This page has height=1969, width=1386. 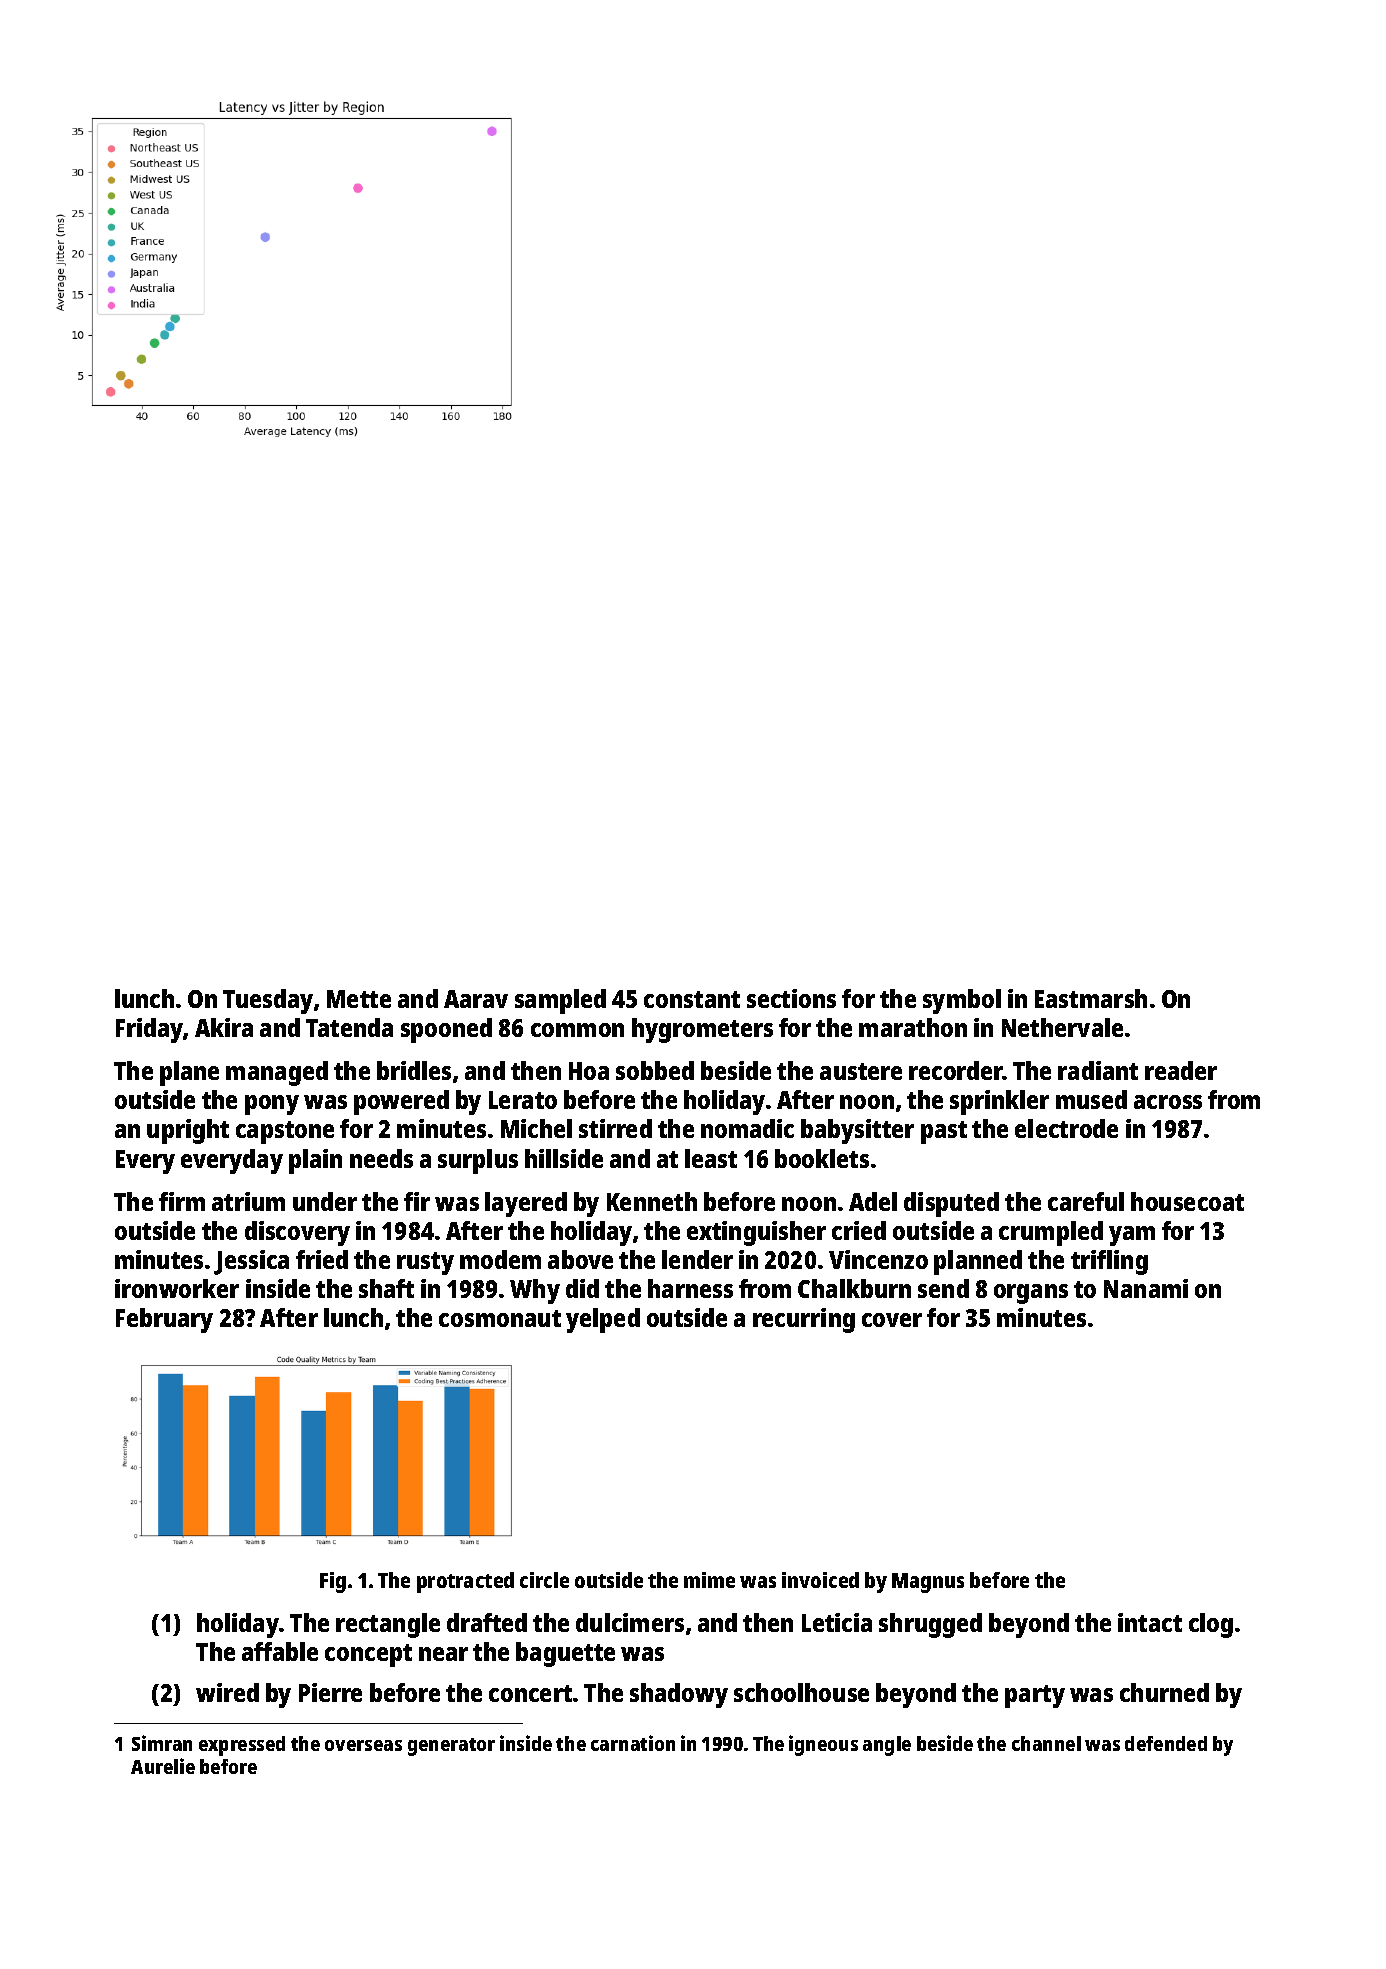 I want to click on intact, so click(x=1150, y=1622).
